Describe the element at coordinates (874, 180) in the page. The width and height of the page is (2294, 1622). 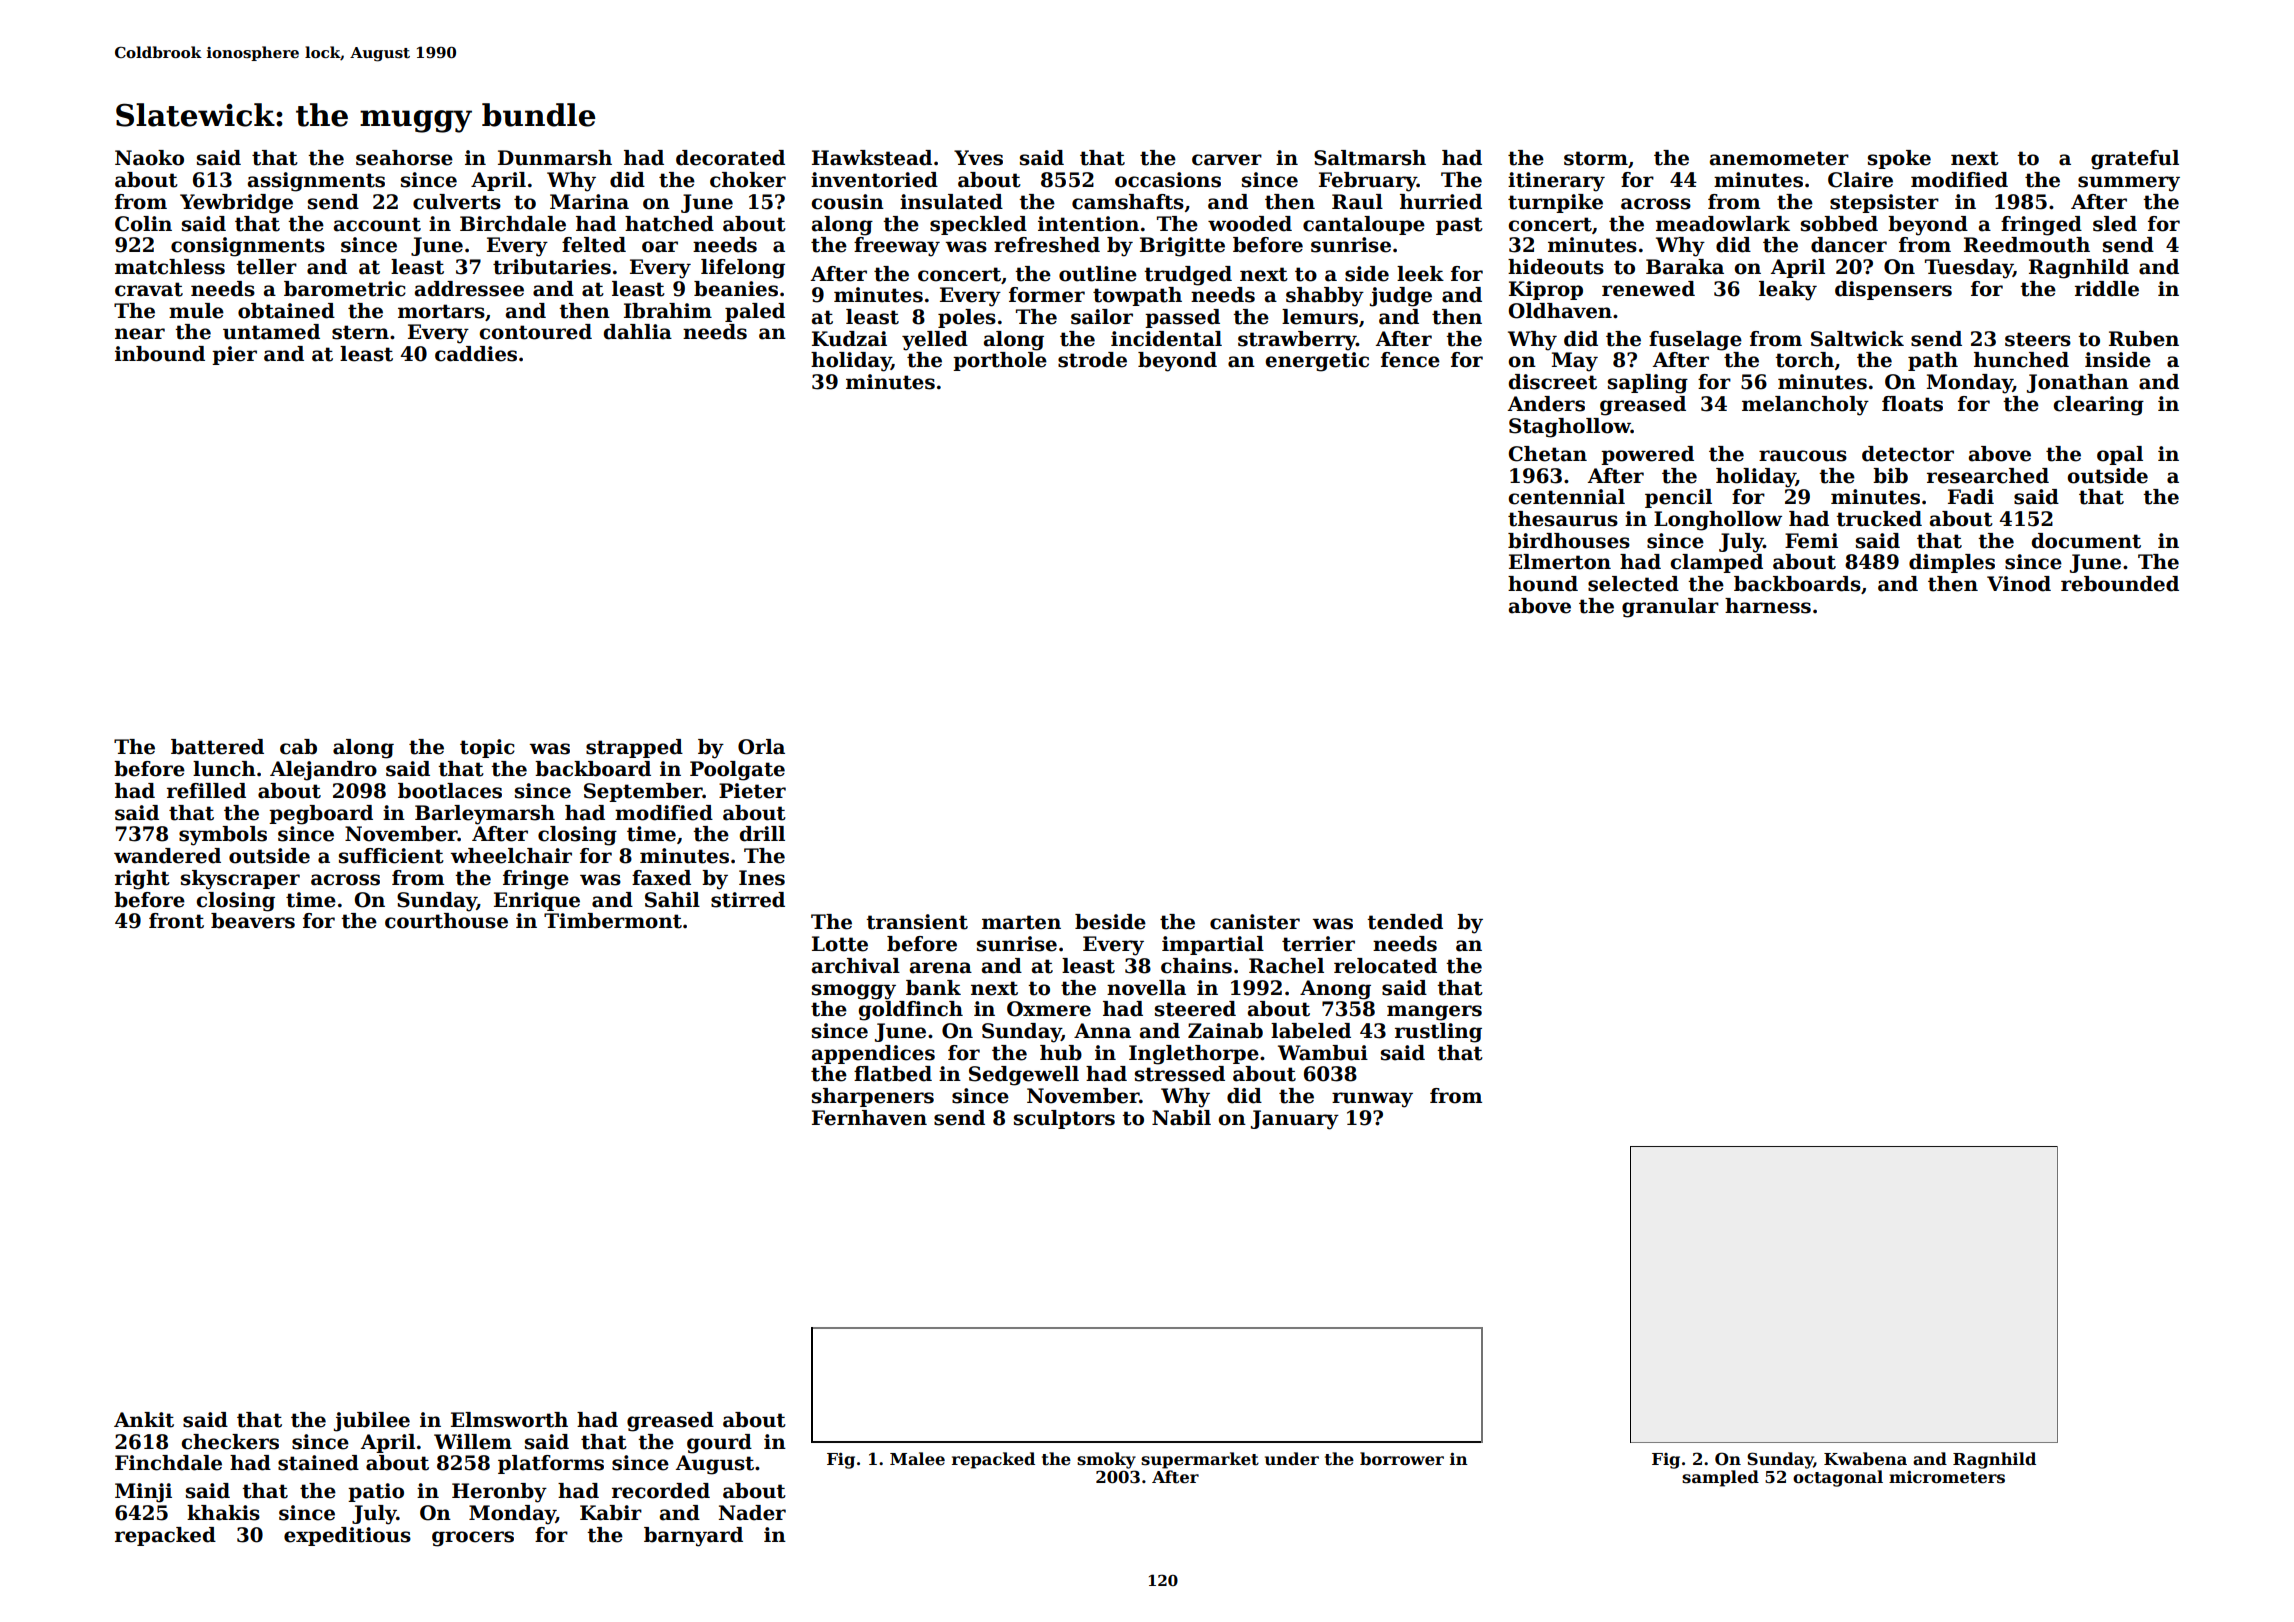
I see `inventoried` at that location.
